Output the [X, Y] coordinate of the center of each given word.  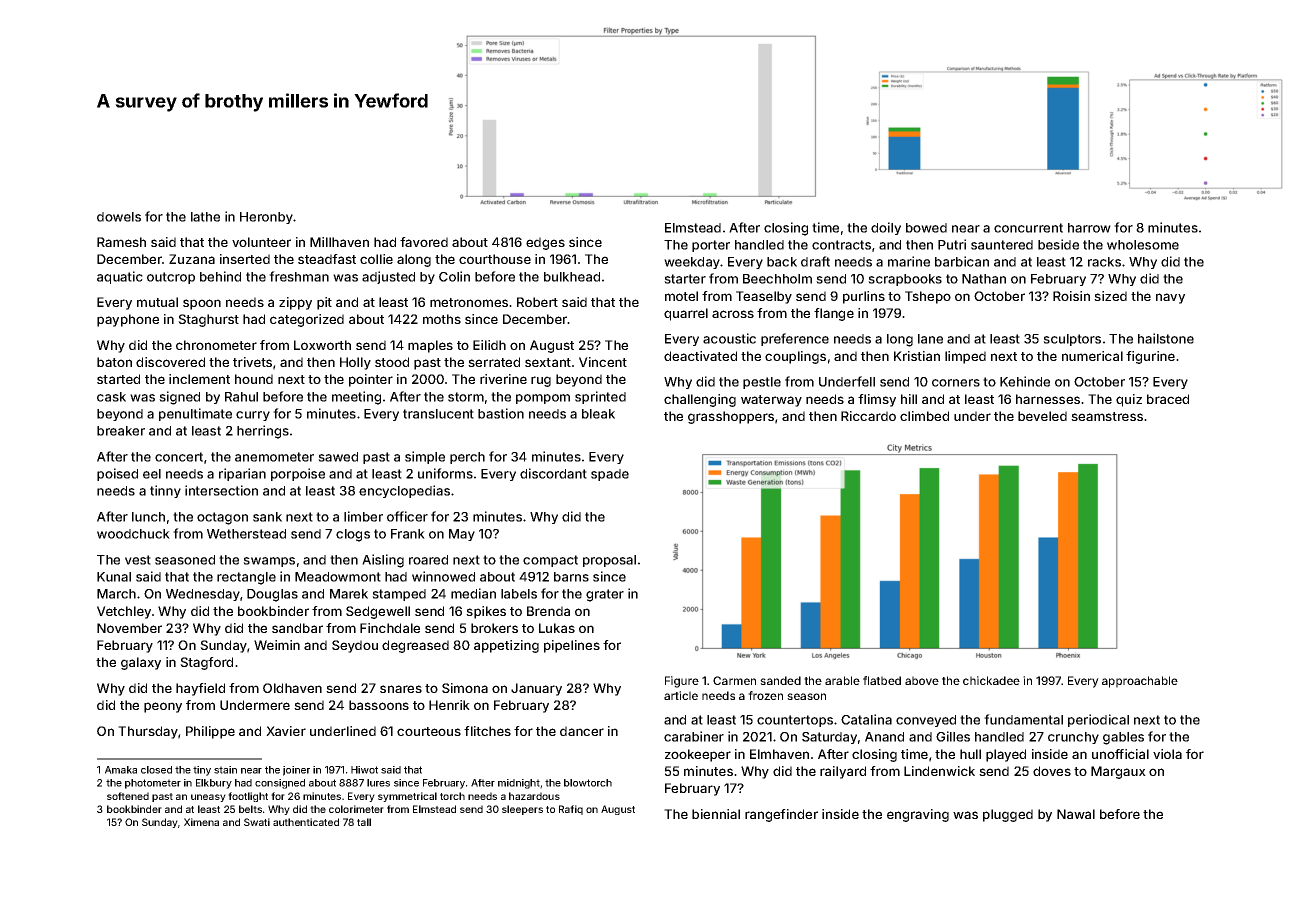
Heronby [266, 218]
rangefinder [781, 815]
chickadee [991, 680]
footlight [248, 797]
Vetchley [124, 612]
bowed [926, 228]
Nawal [1076, 814]
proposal [609, 561]
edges [545, 243]
